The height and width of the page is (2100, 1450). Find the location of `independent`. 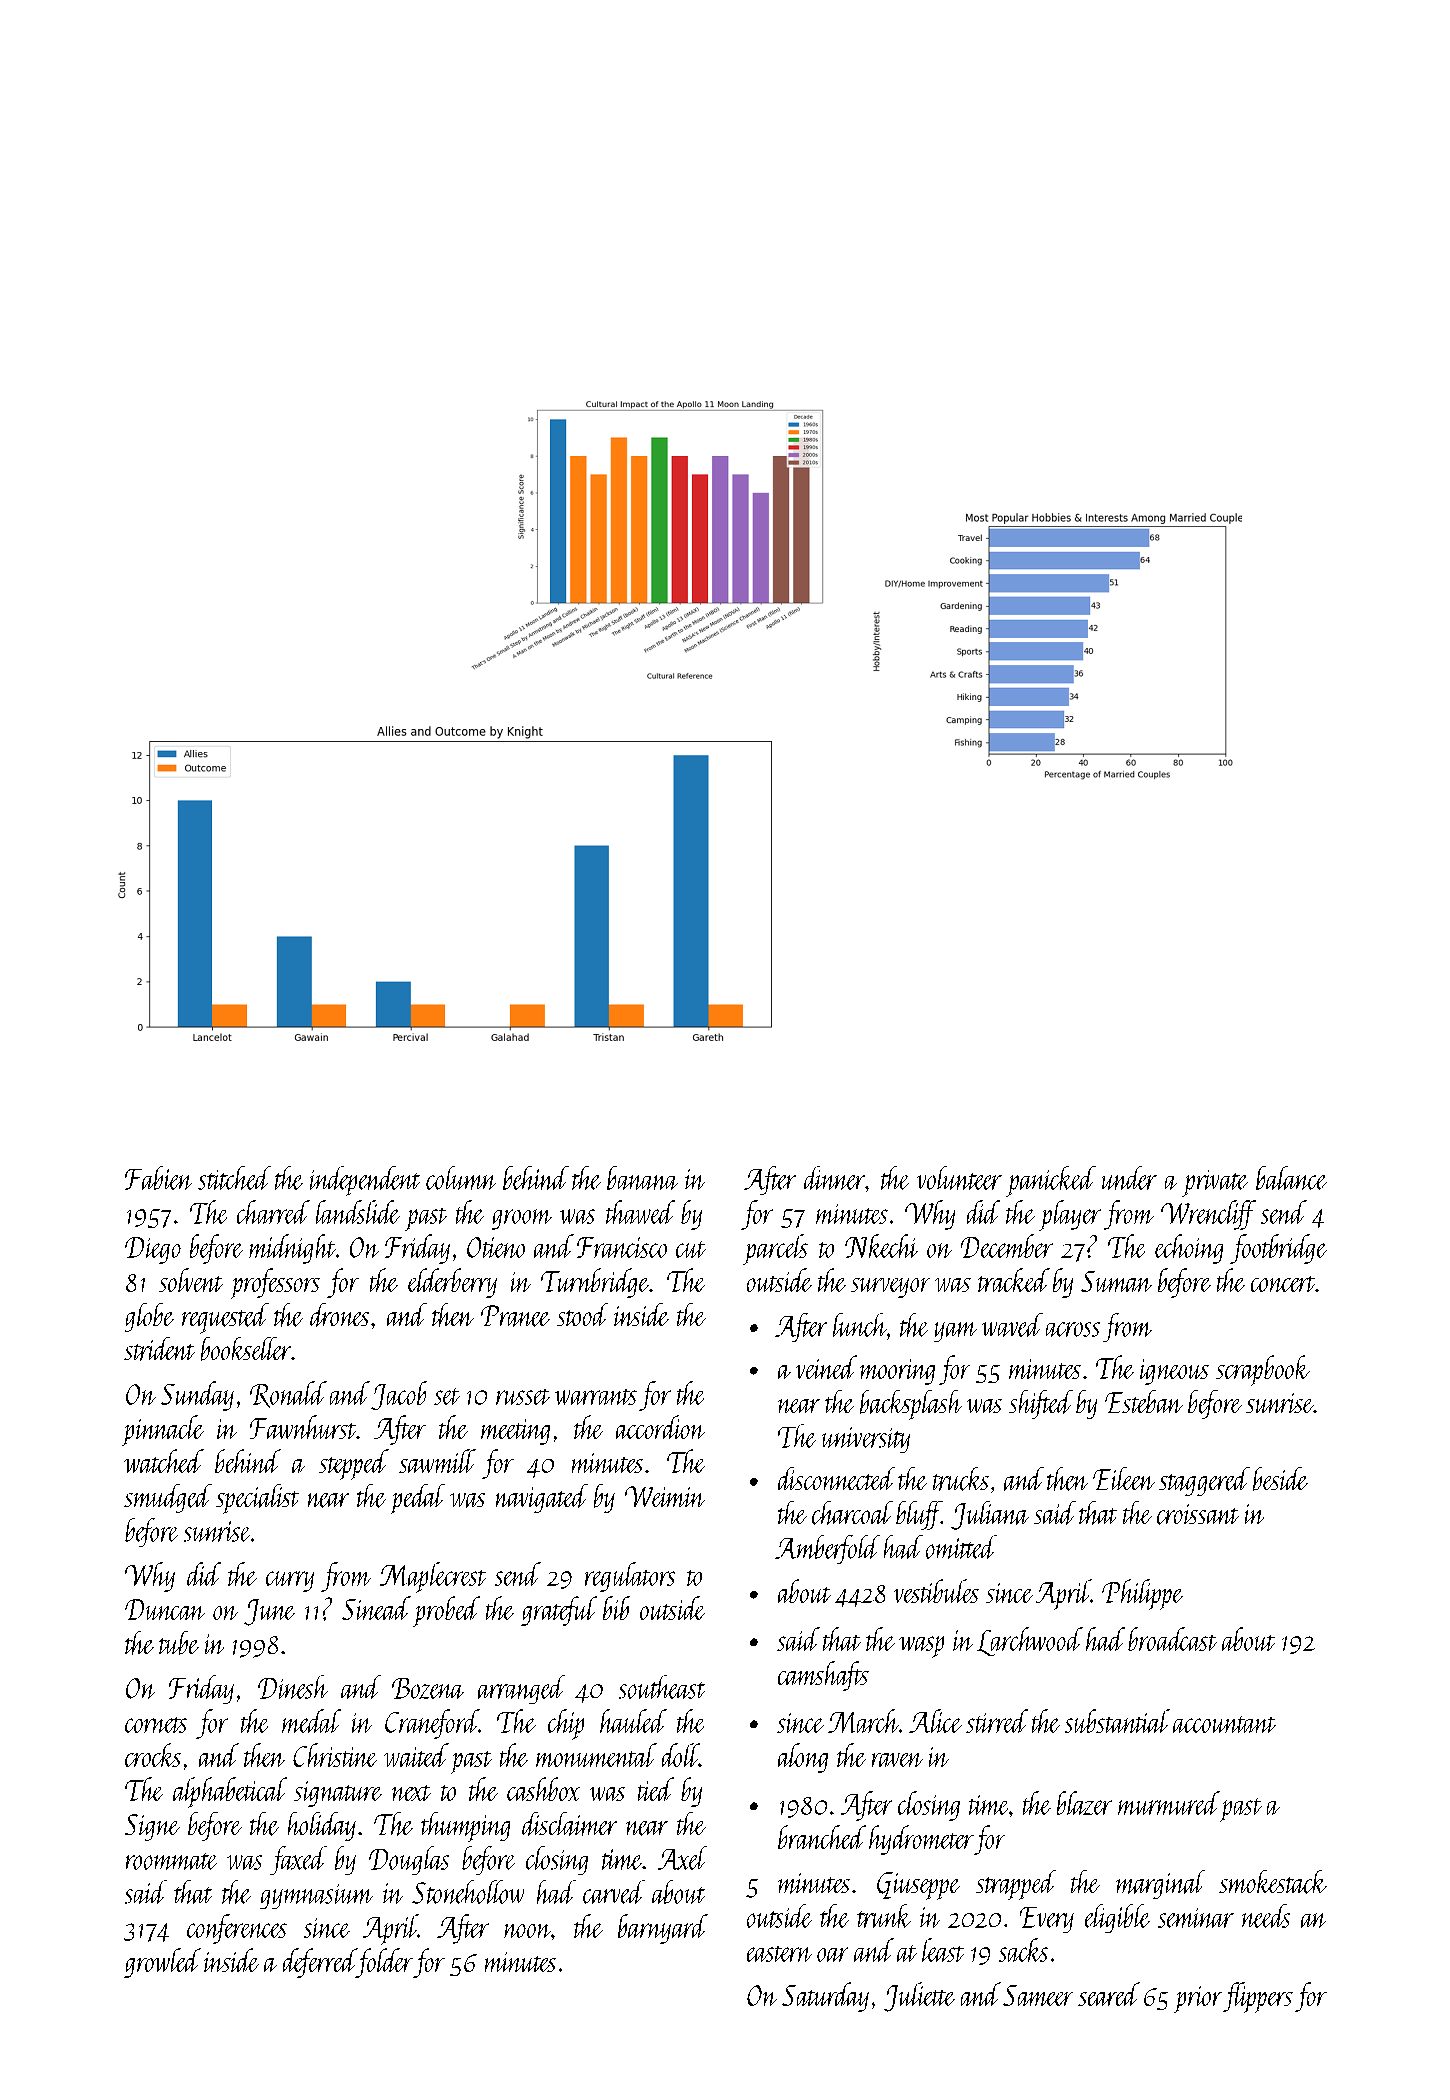

independent is located at coordinates (365, 1181).
